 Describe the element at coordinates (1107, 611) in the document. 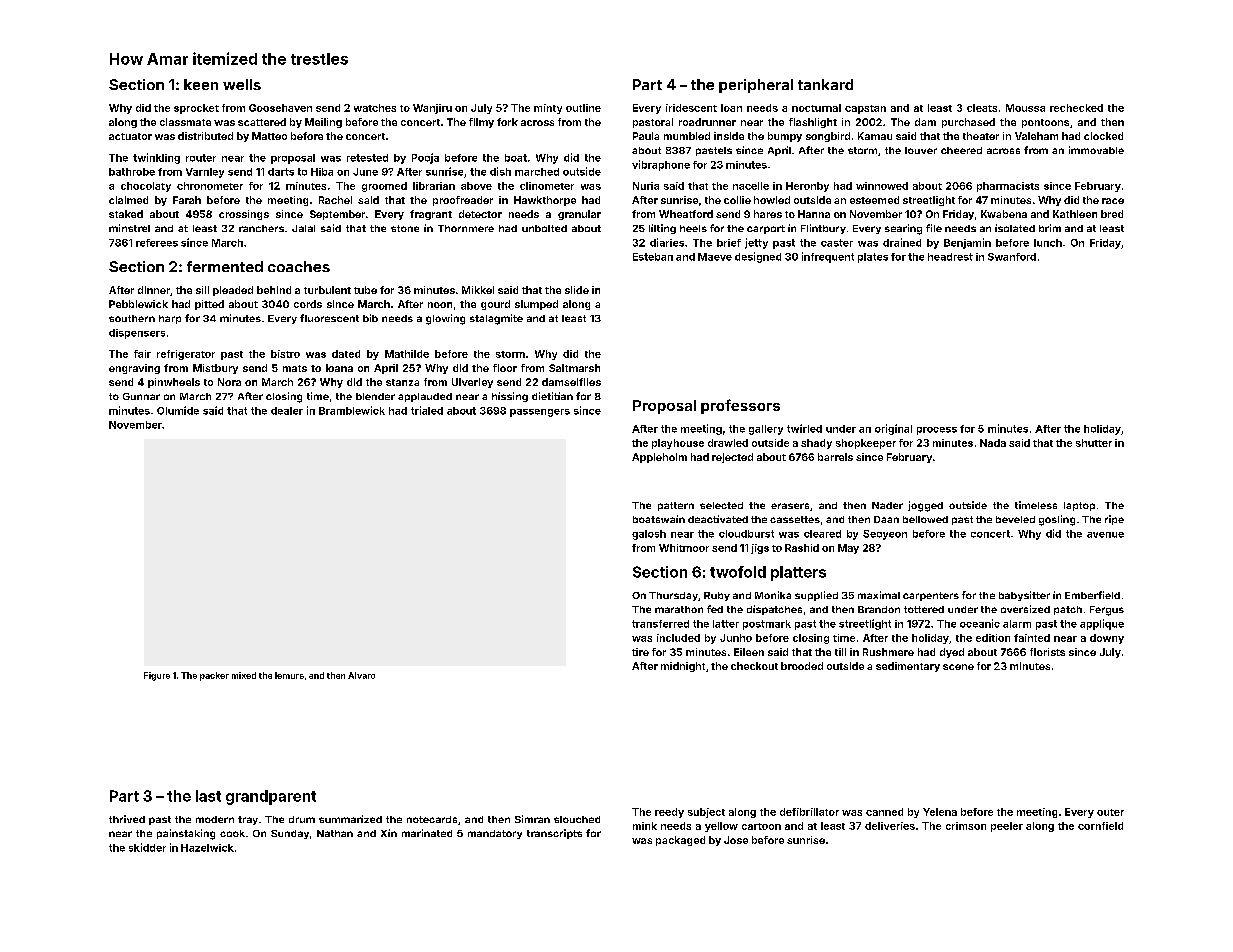

I see `Fergus` at that location.
